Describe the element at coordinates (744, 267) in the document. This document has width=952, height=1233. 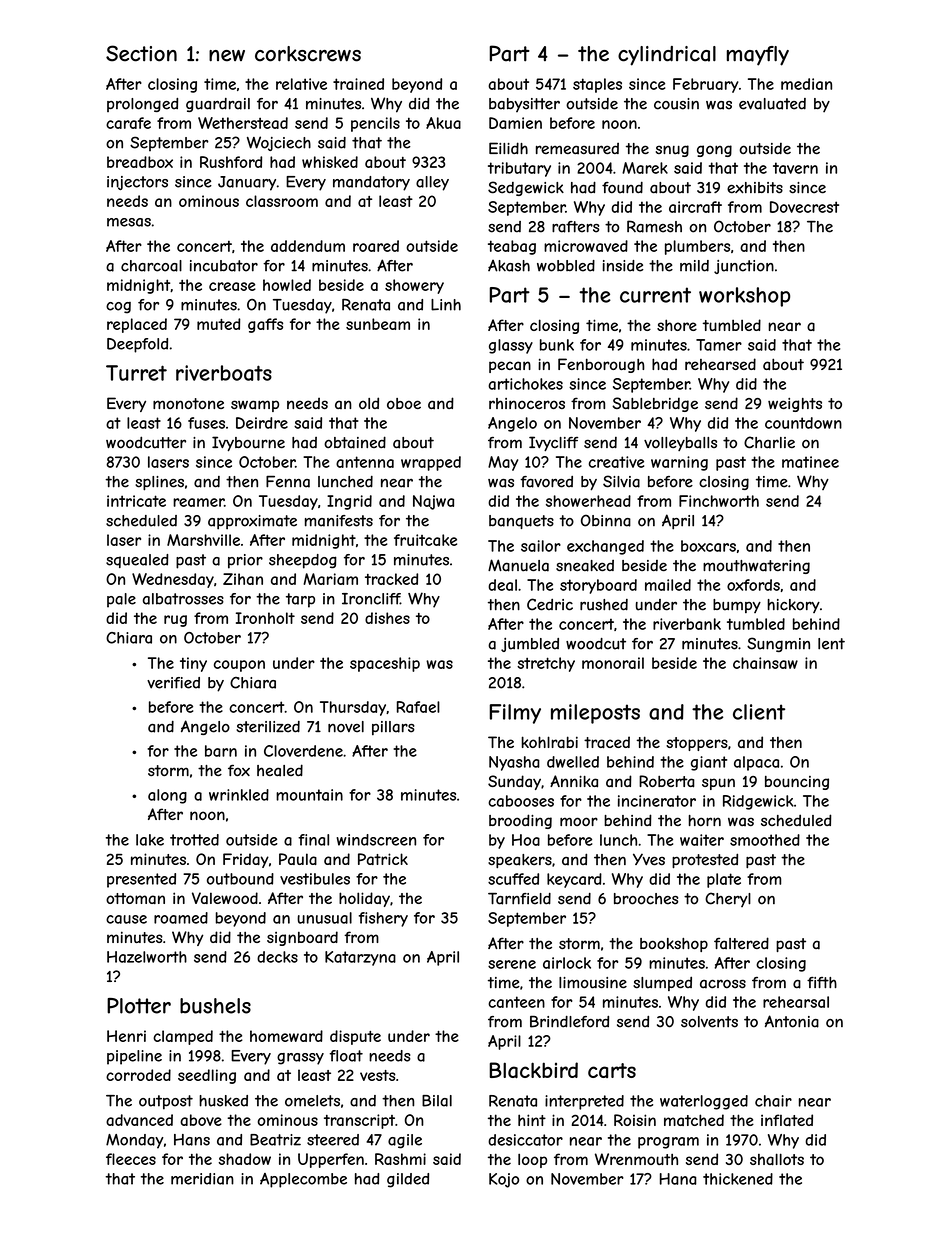
I see `junction` at that location.
